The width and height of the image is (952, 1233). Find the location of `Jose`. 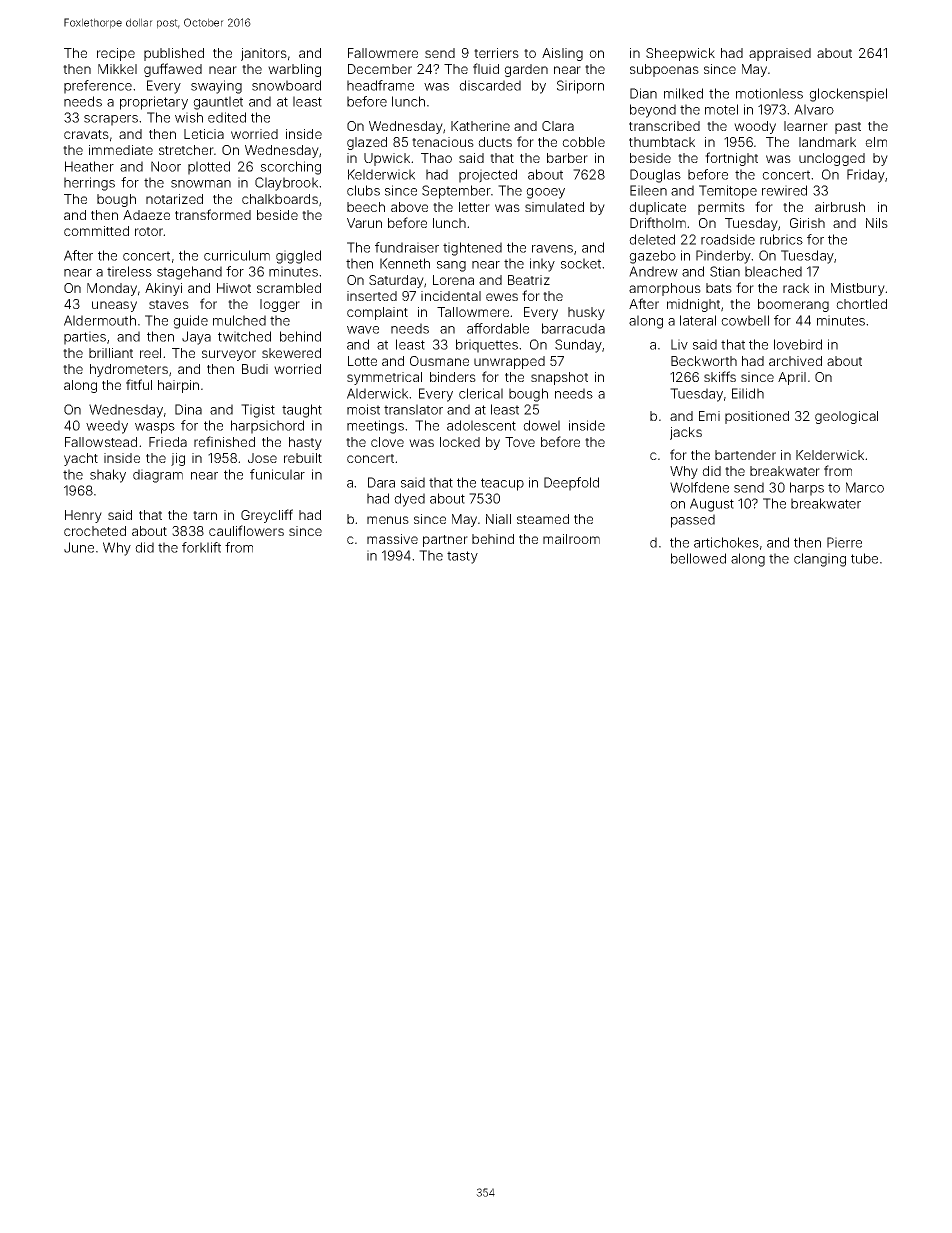

Jose is located at coordinates (262, 458).
